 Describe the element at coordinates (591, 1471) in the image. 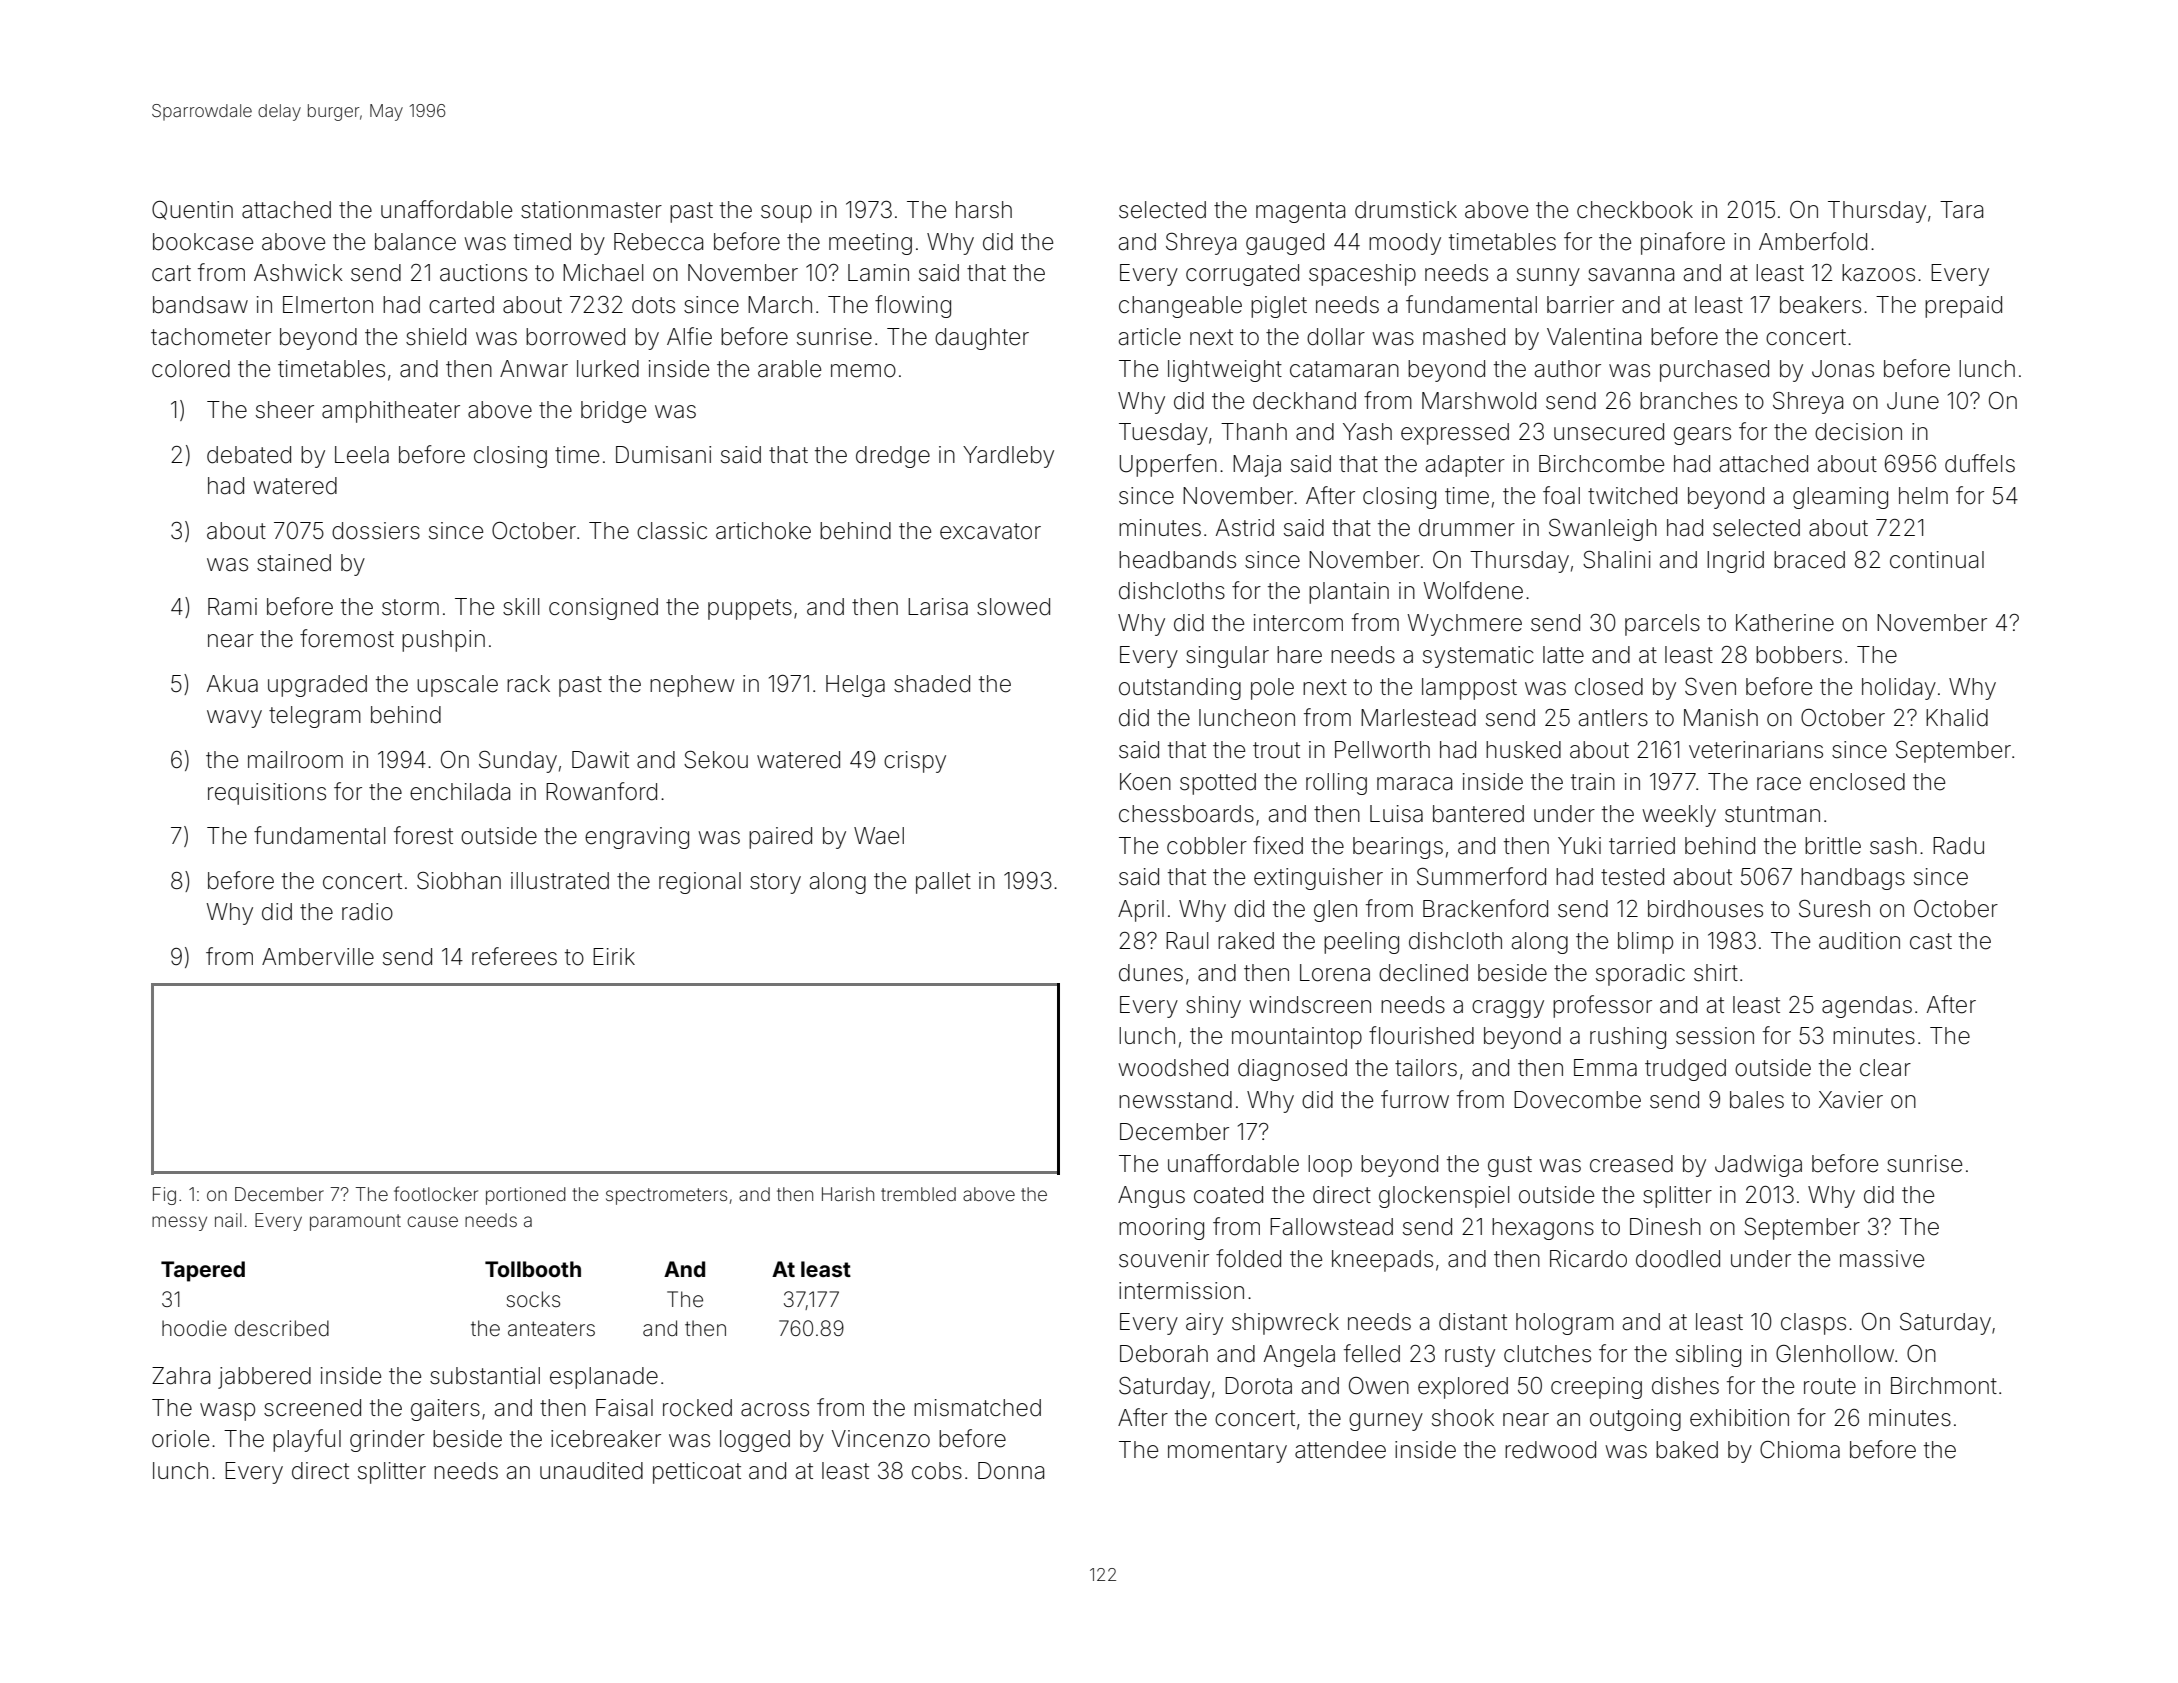

I see `unaudited` at that location.
